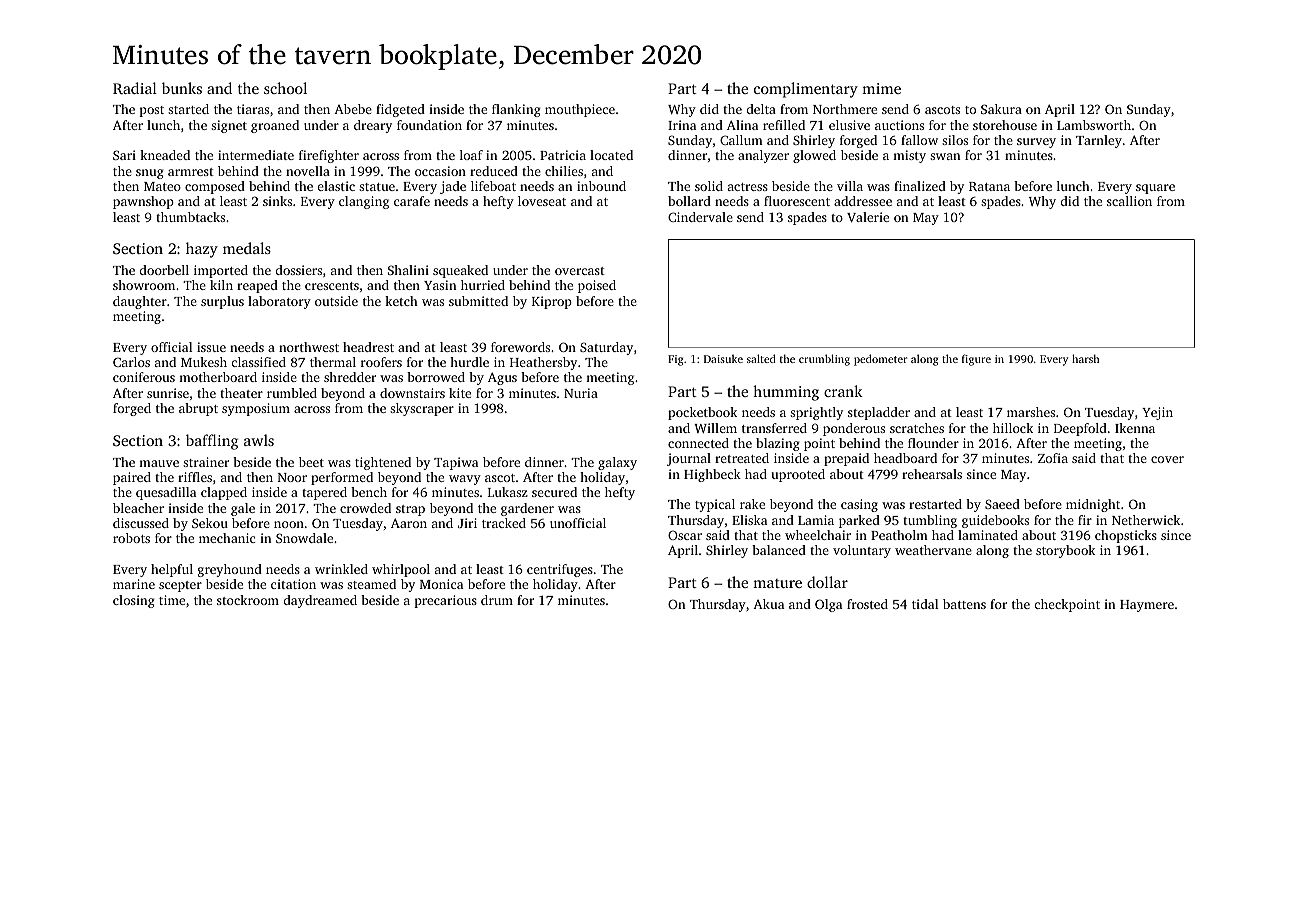 Image resolution: width=1308 pixels, height=924 pixels. I want to click on chilies, so click(564, 171).
